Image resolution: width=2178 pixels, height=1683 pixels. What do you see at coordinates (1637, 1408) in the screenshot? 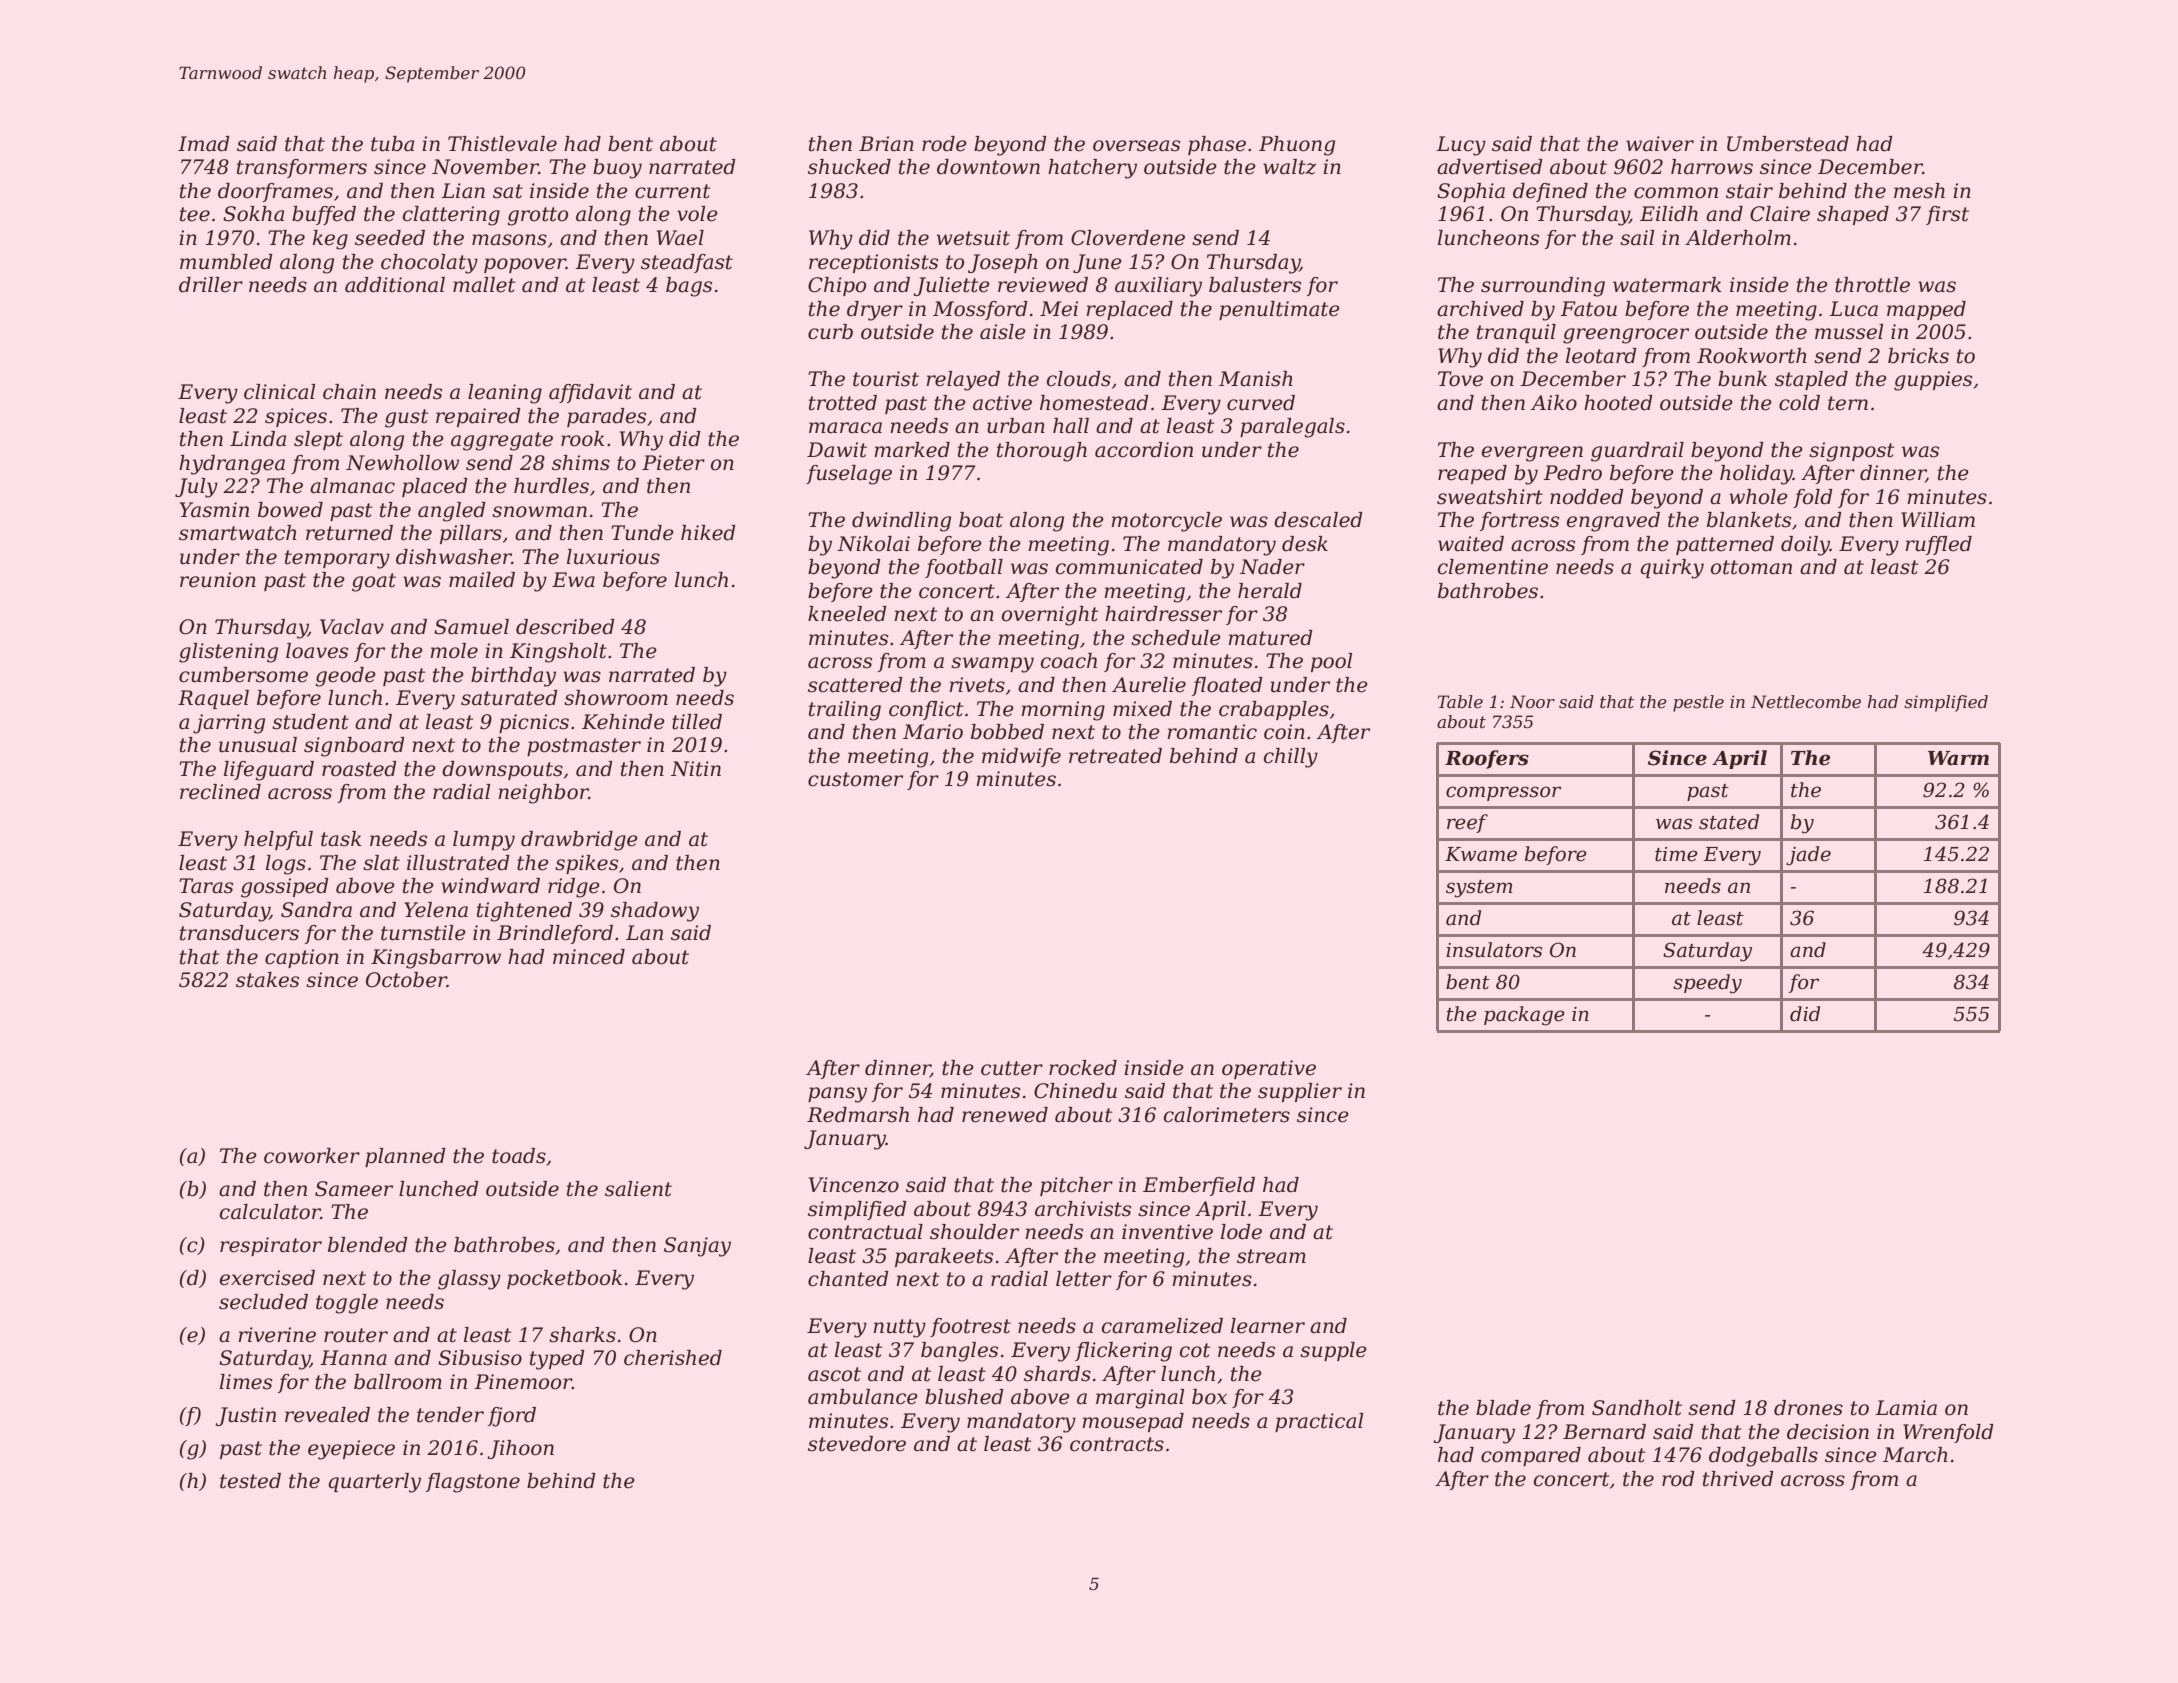
I see `Sandholt` at bounding box center [1637, 1408].
